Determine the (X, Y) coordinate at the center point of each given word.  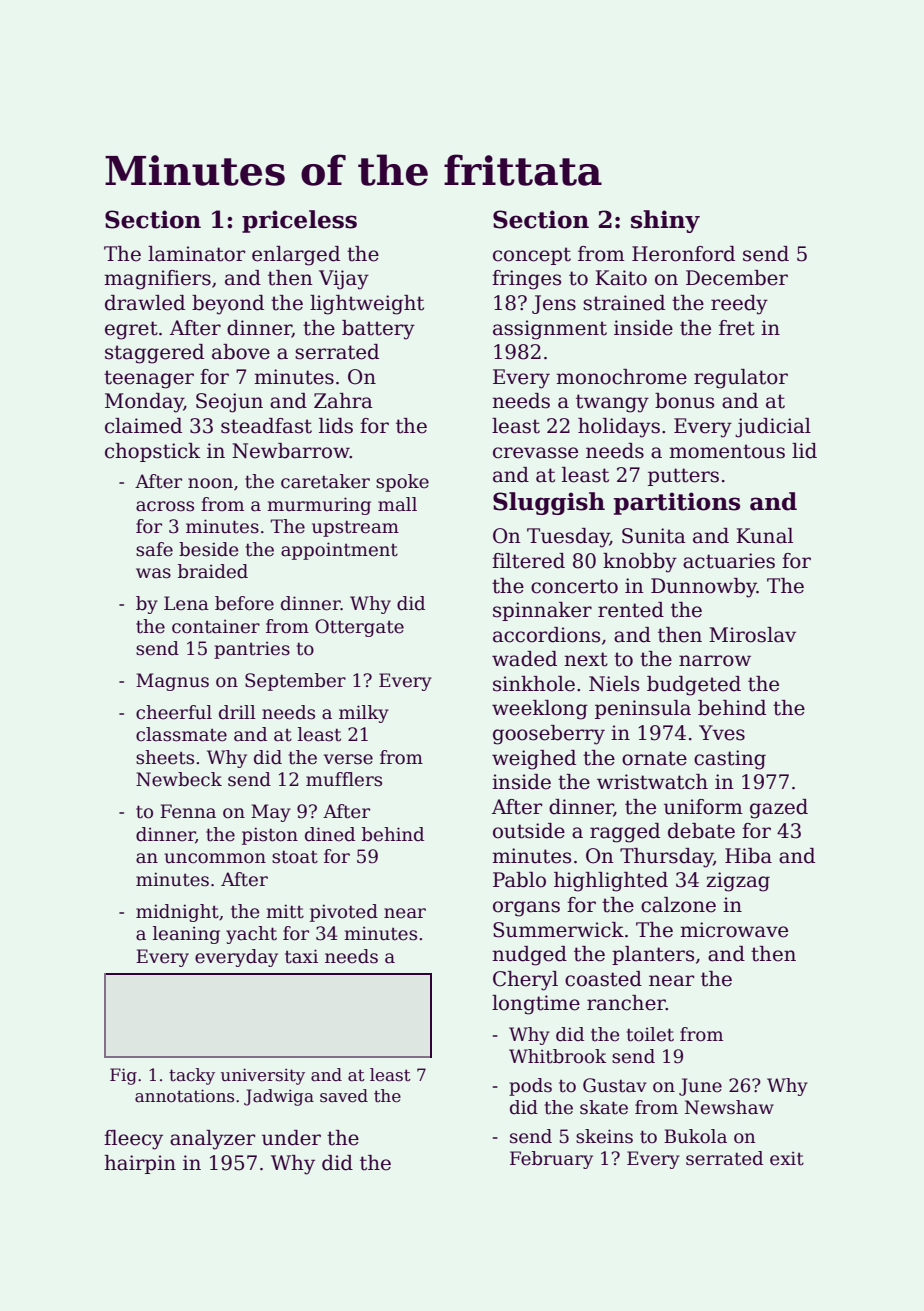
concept (532, 256)
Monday (144, 403)
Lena (186, 603)
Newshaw (729, 1107)
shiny (665, 221)
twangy (612, 403)
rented (631, 610)
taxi (301, 956)
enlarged (296, 256)
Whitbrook (557, 1056)
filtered (528, 561)
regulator (741, 379)
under (291, 1138)
